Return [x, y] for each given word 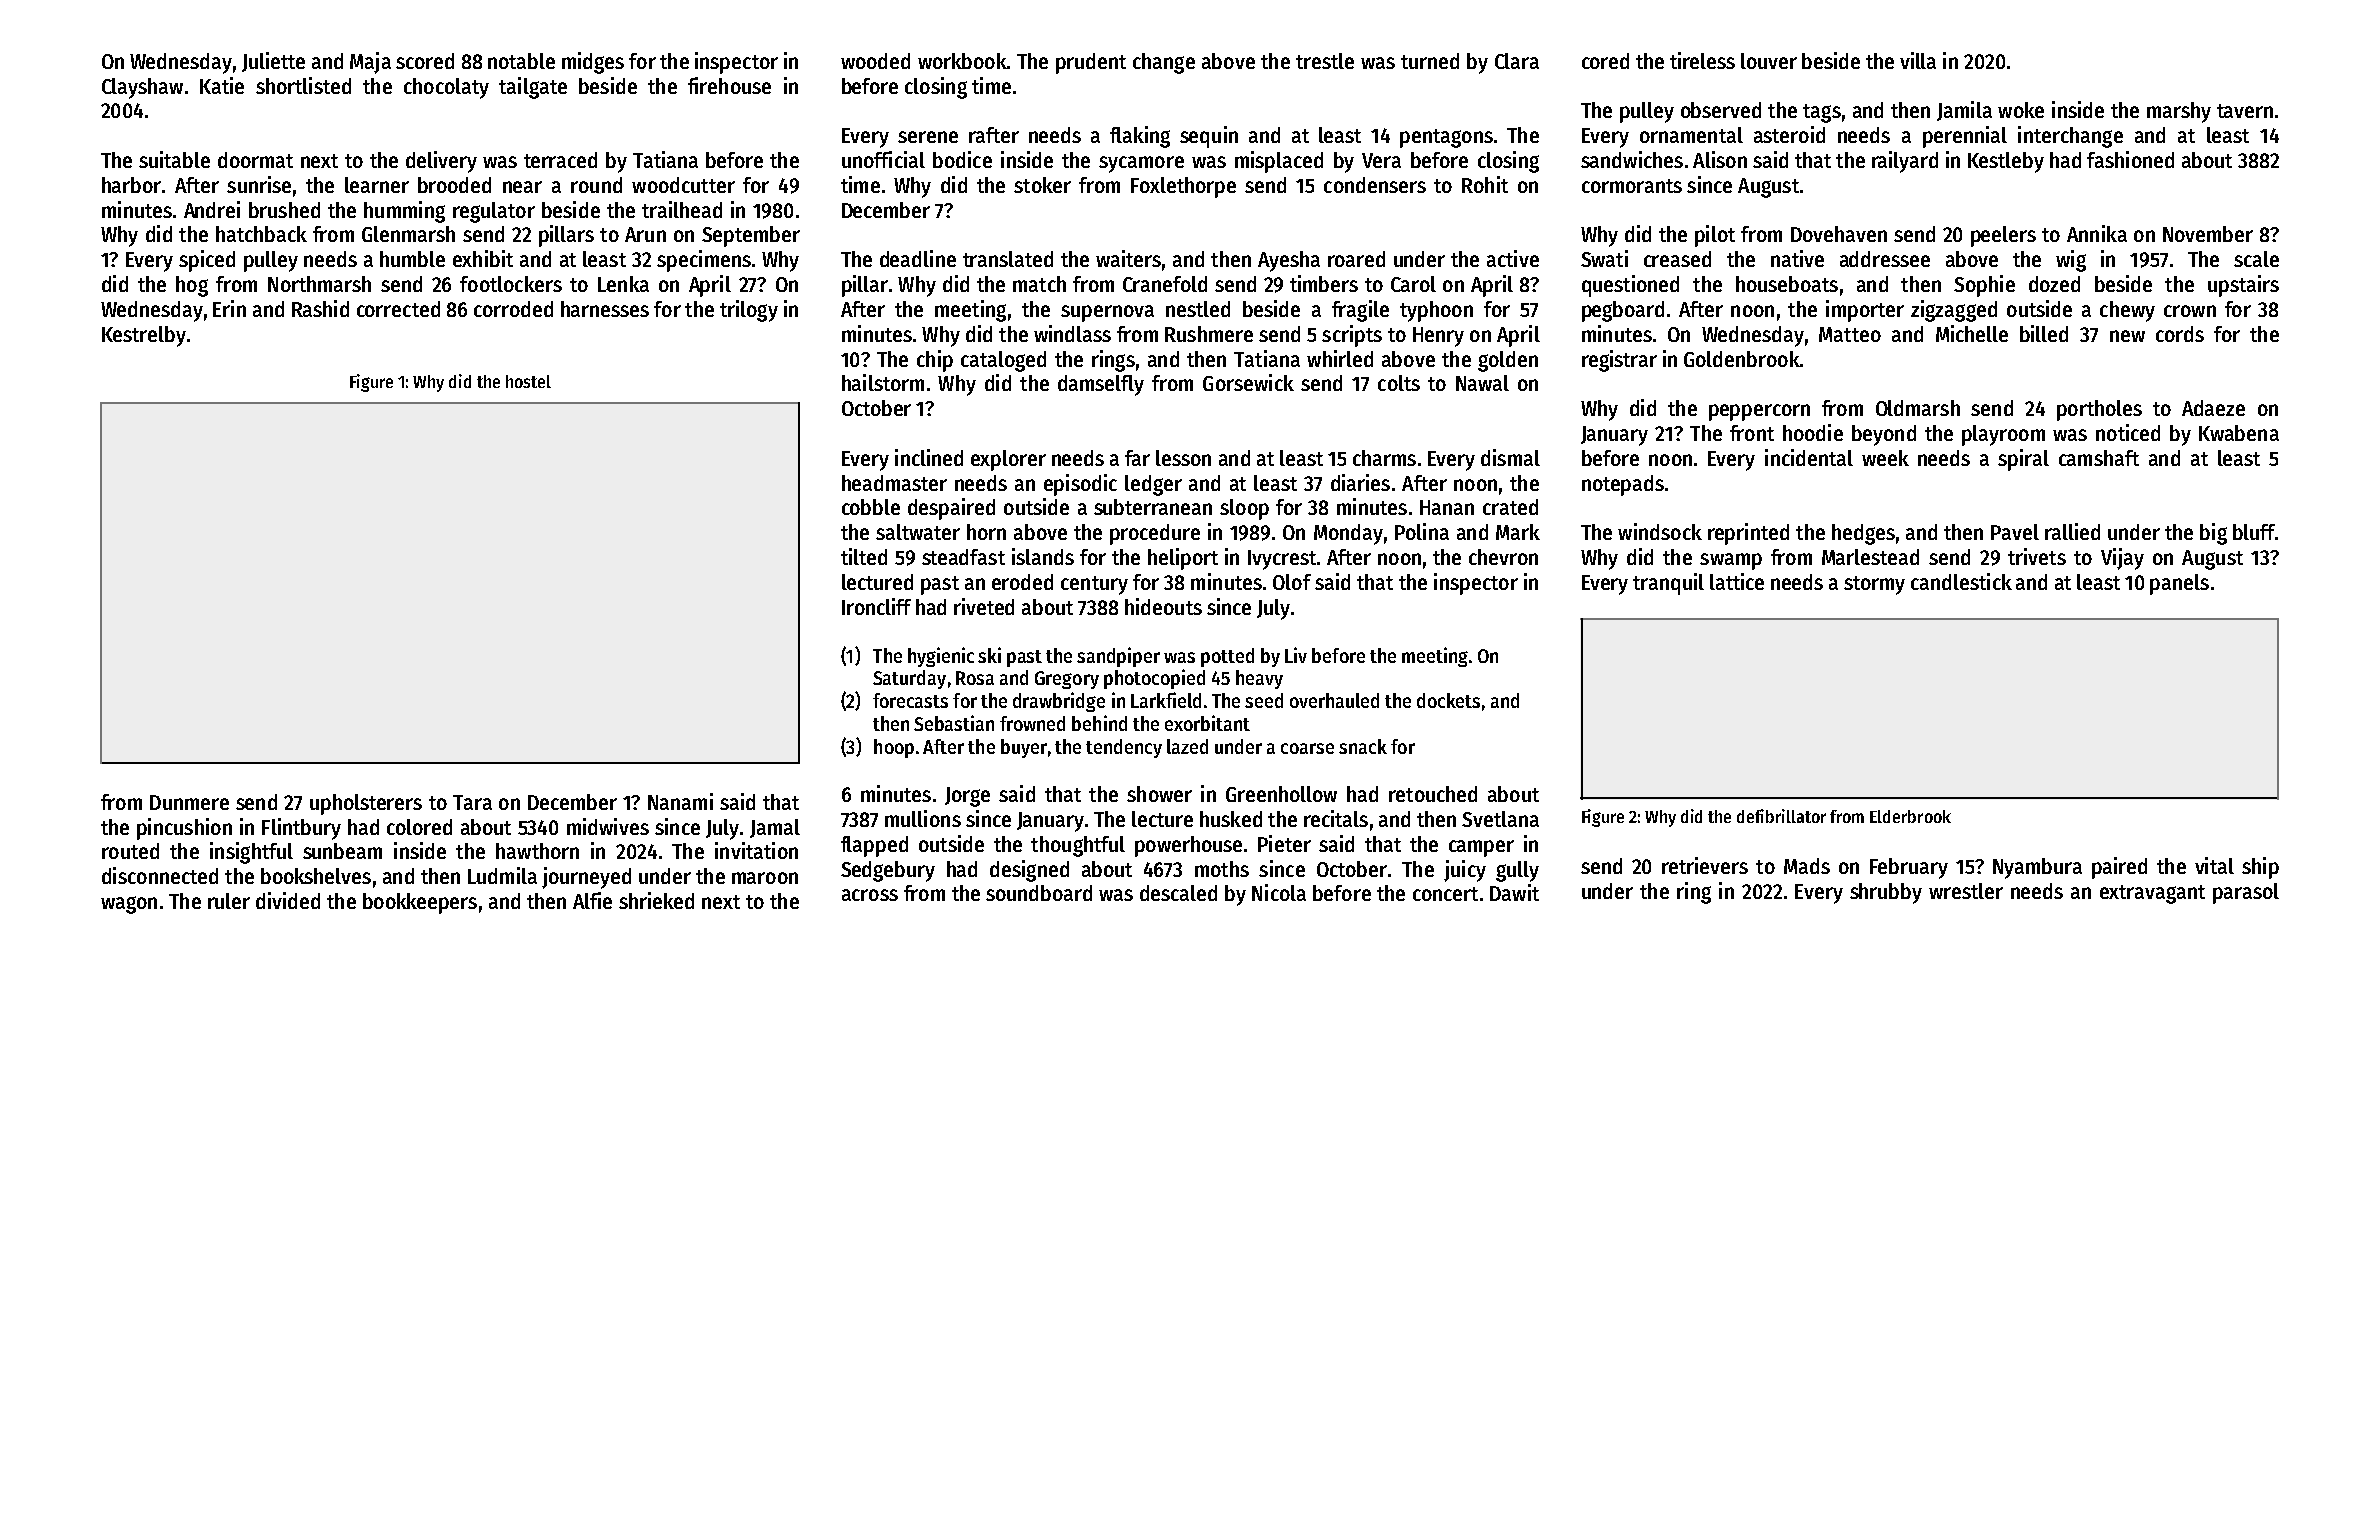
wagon [129, 905]
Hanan [1447, 507]
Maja [370, 63]
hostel [528, 381]
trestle [1325, 61]
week [1885, 458]
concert [1445, 894]
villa [1918, 60]
